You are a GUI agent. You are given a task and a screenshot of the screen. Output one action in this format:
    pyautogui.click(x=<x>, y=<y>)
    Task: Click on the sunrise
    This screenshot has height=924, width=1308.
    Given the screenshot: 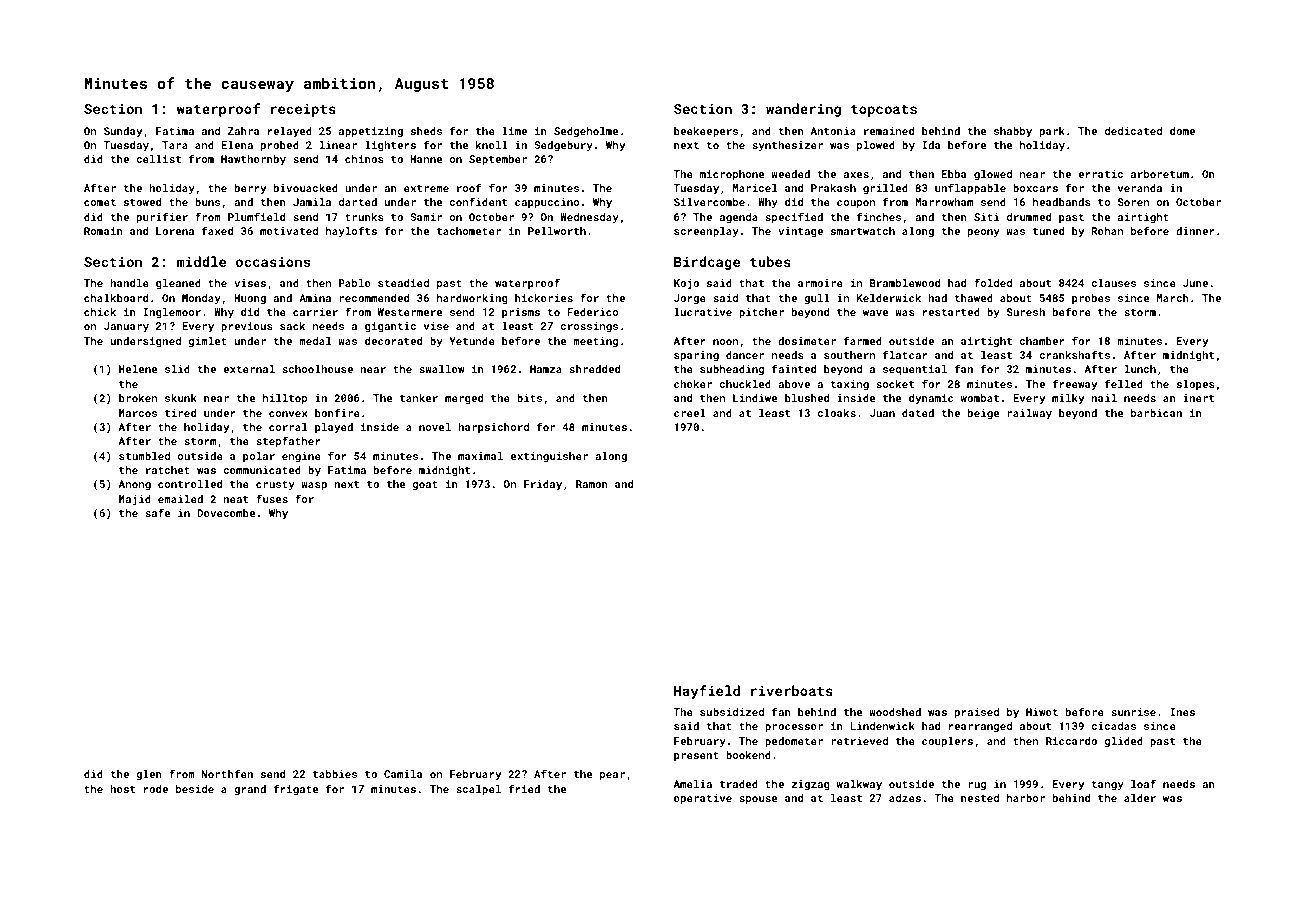 What is the action you would take?
    pyautogui.click(x=1133, y=712)
